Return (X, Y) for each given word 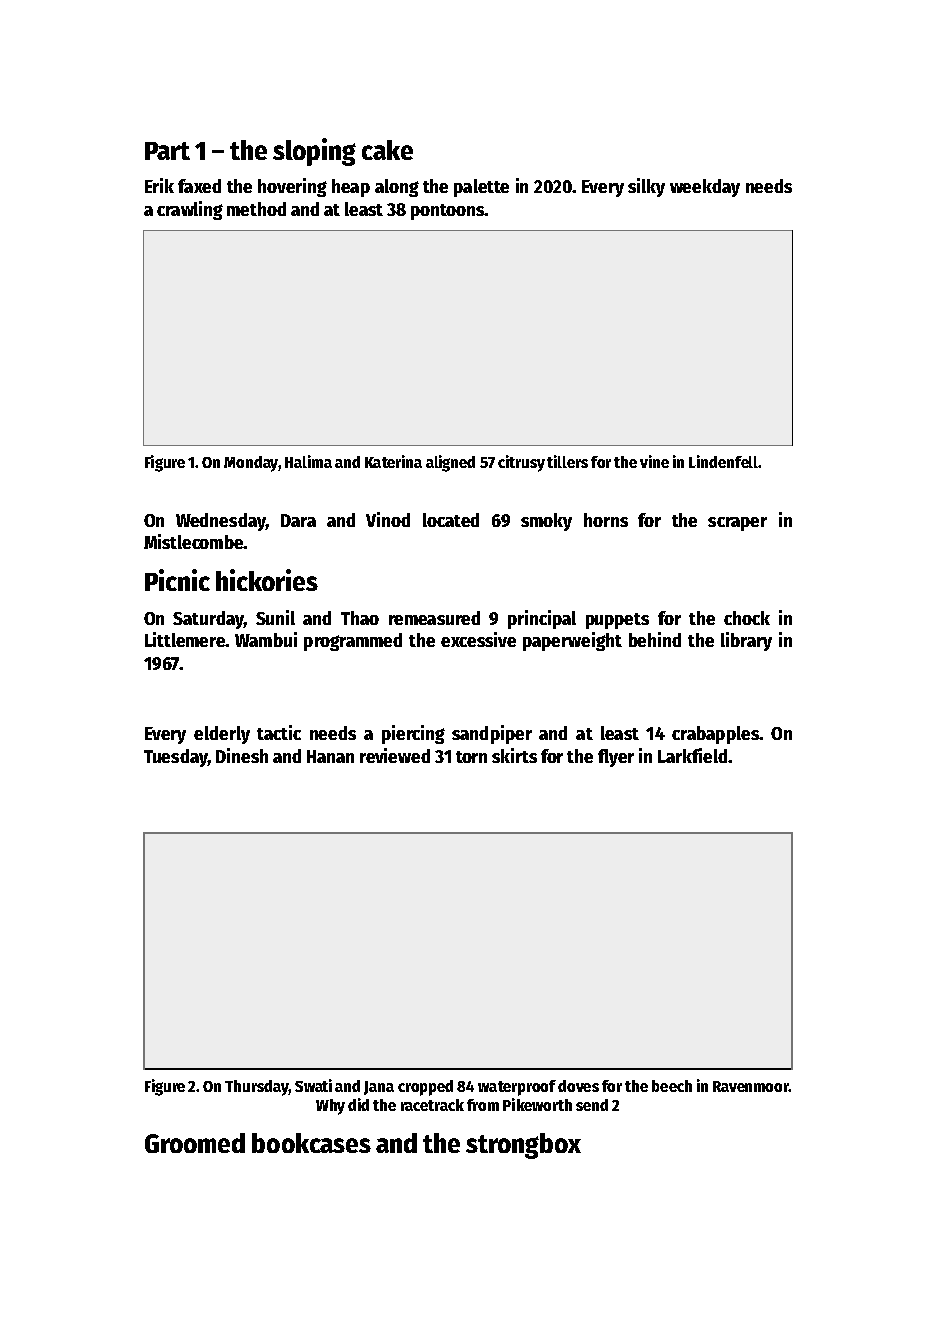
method (256, 209)
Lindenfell (723, 461)
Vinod (388, 519)
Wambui (266, 639)
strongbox (523, 1146)
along (397, 188)
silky (646, 187)
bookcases (311, 1143)
